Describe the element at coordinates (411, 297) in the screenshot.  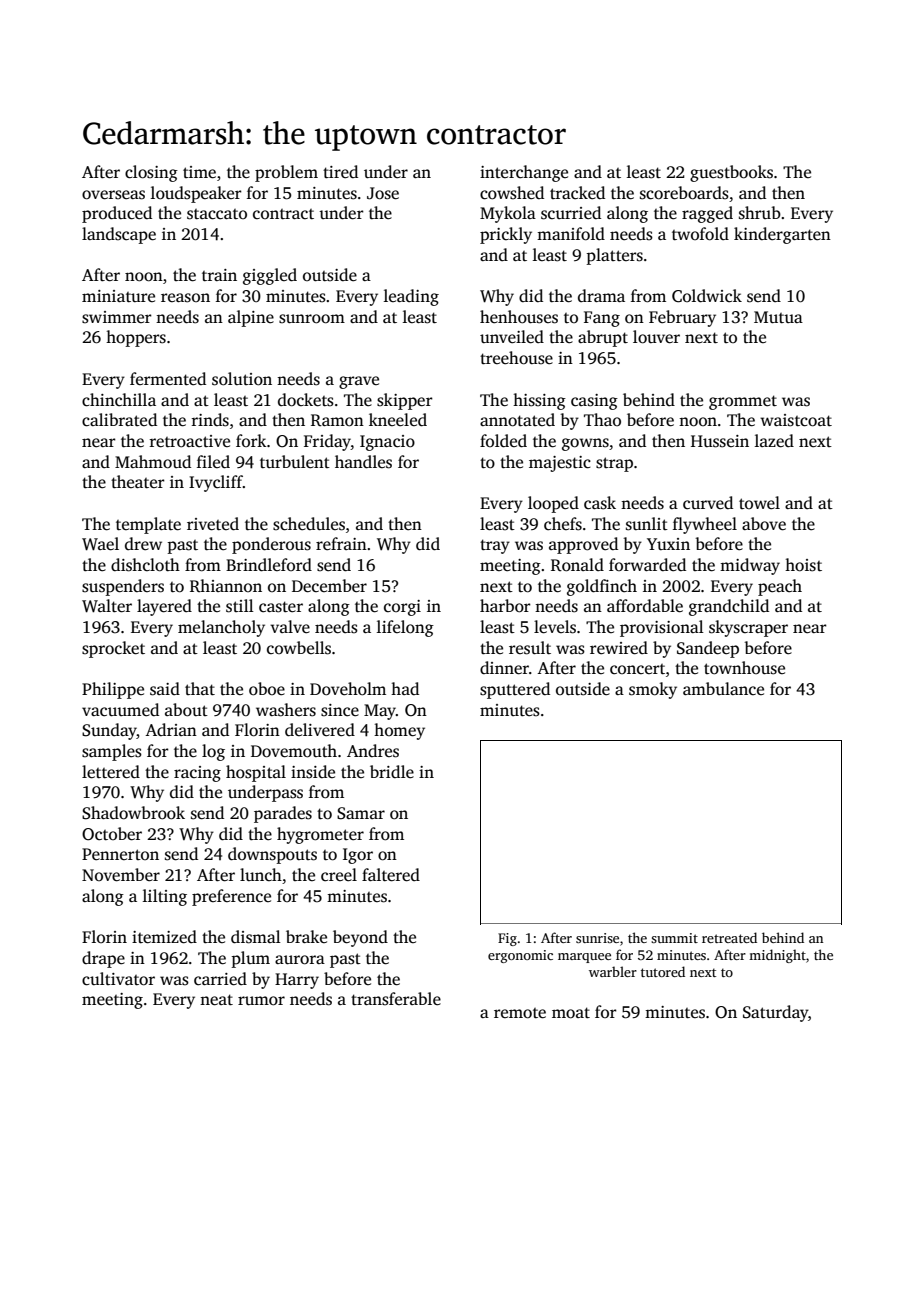
I see `leading` at that location.
